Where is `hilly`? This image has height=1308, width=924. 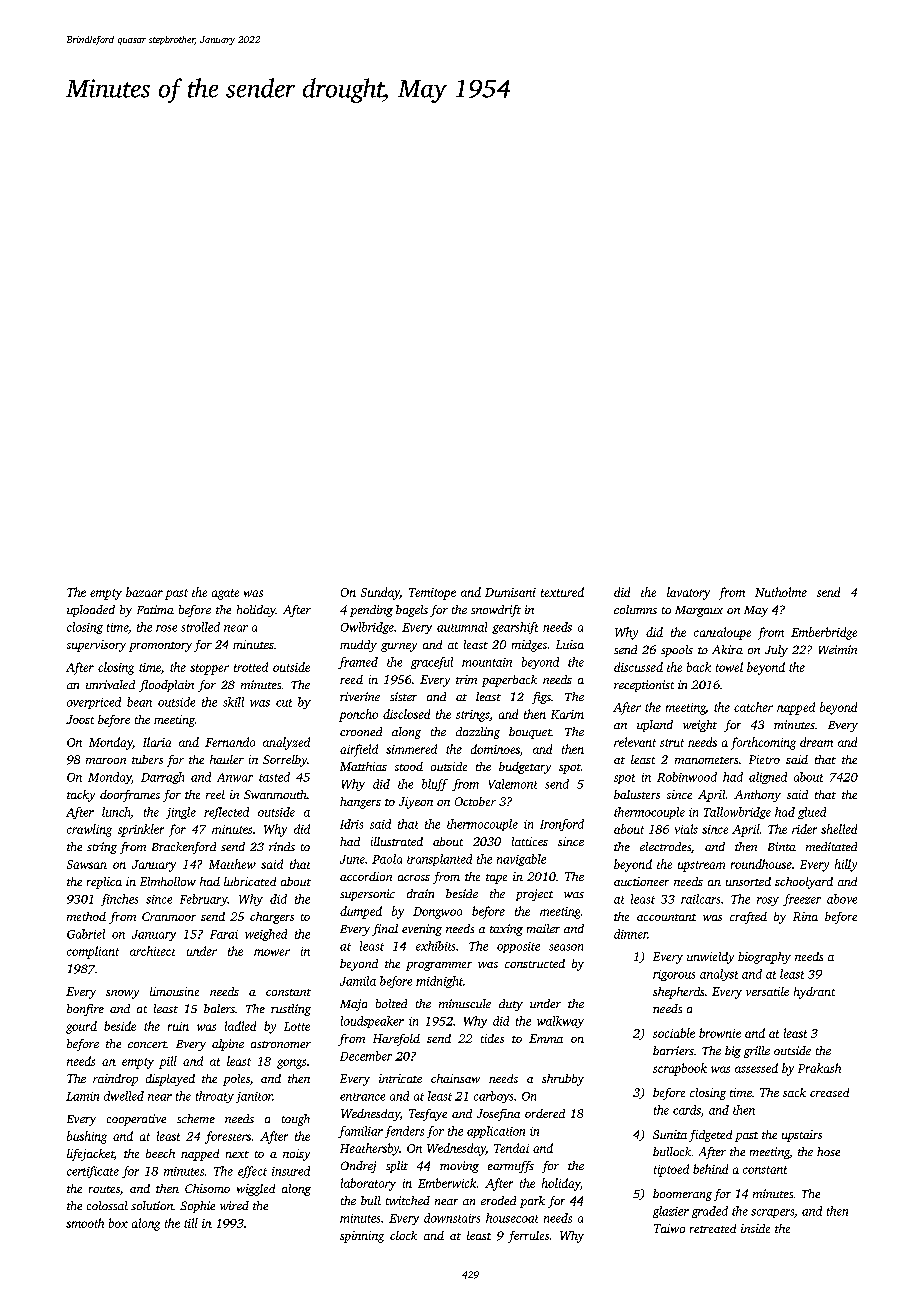
hilly is located at coordinates (846, 865).
